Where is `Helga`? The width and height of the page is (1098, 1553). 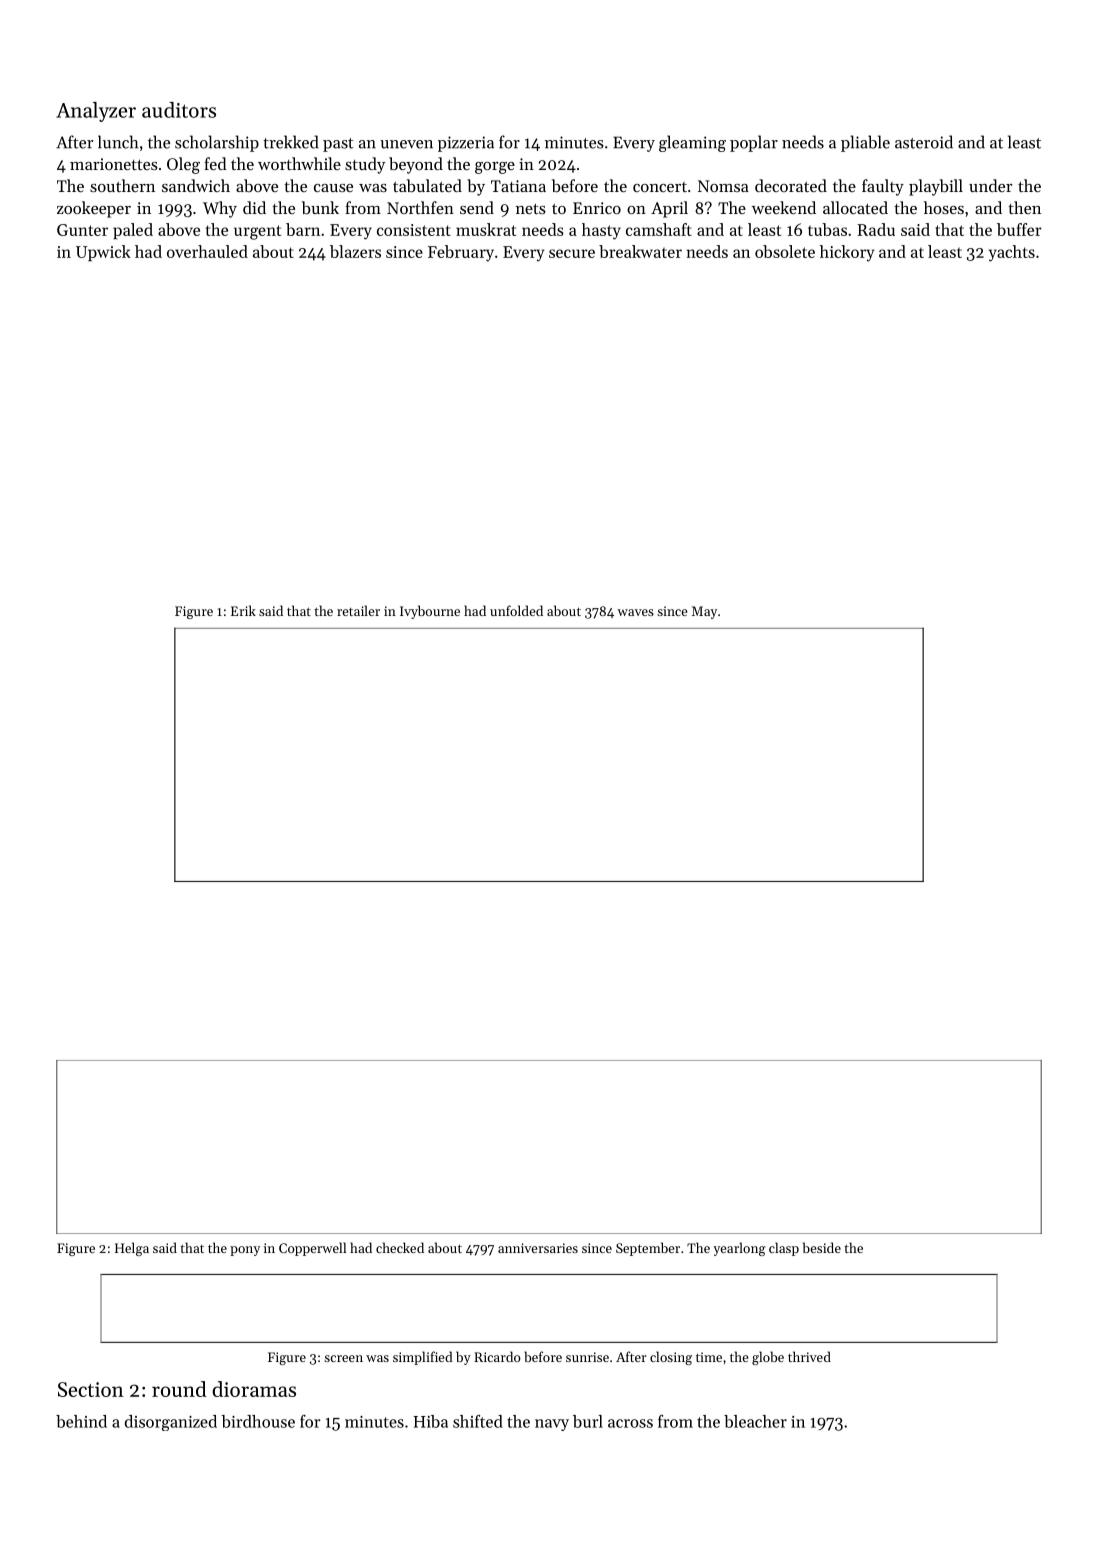
Helga is located at coordinates (132, 1249).
